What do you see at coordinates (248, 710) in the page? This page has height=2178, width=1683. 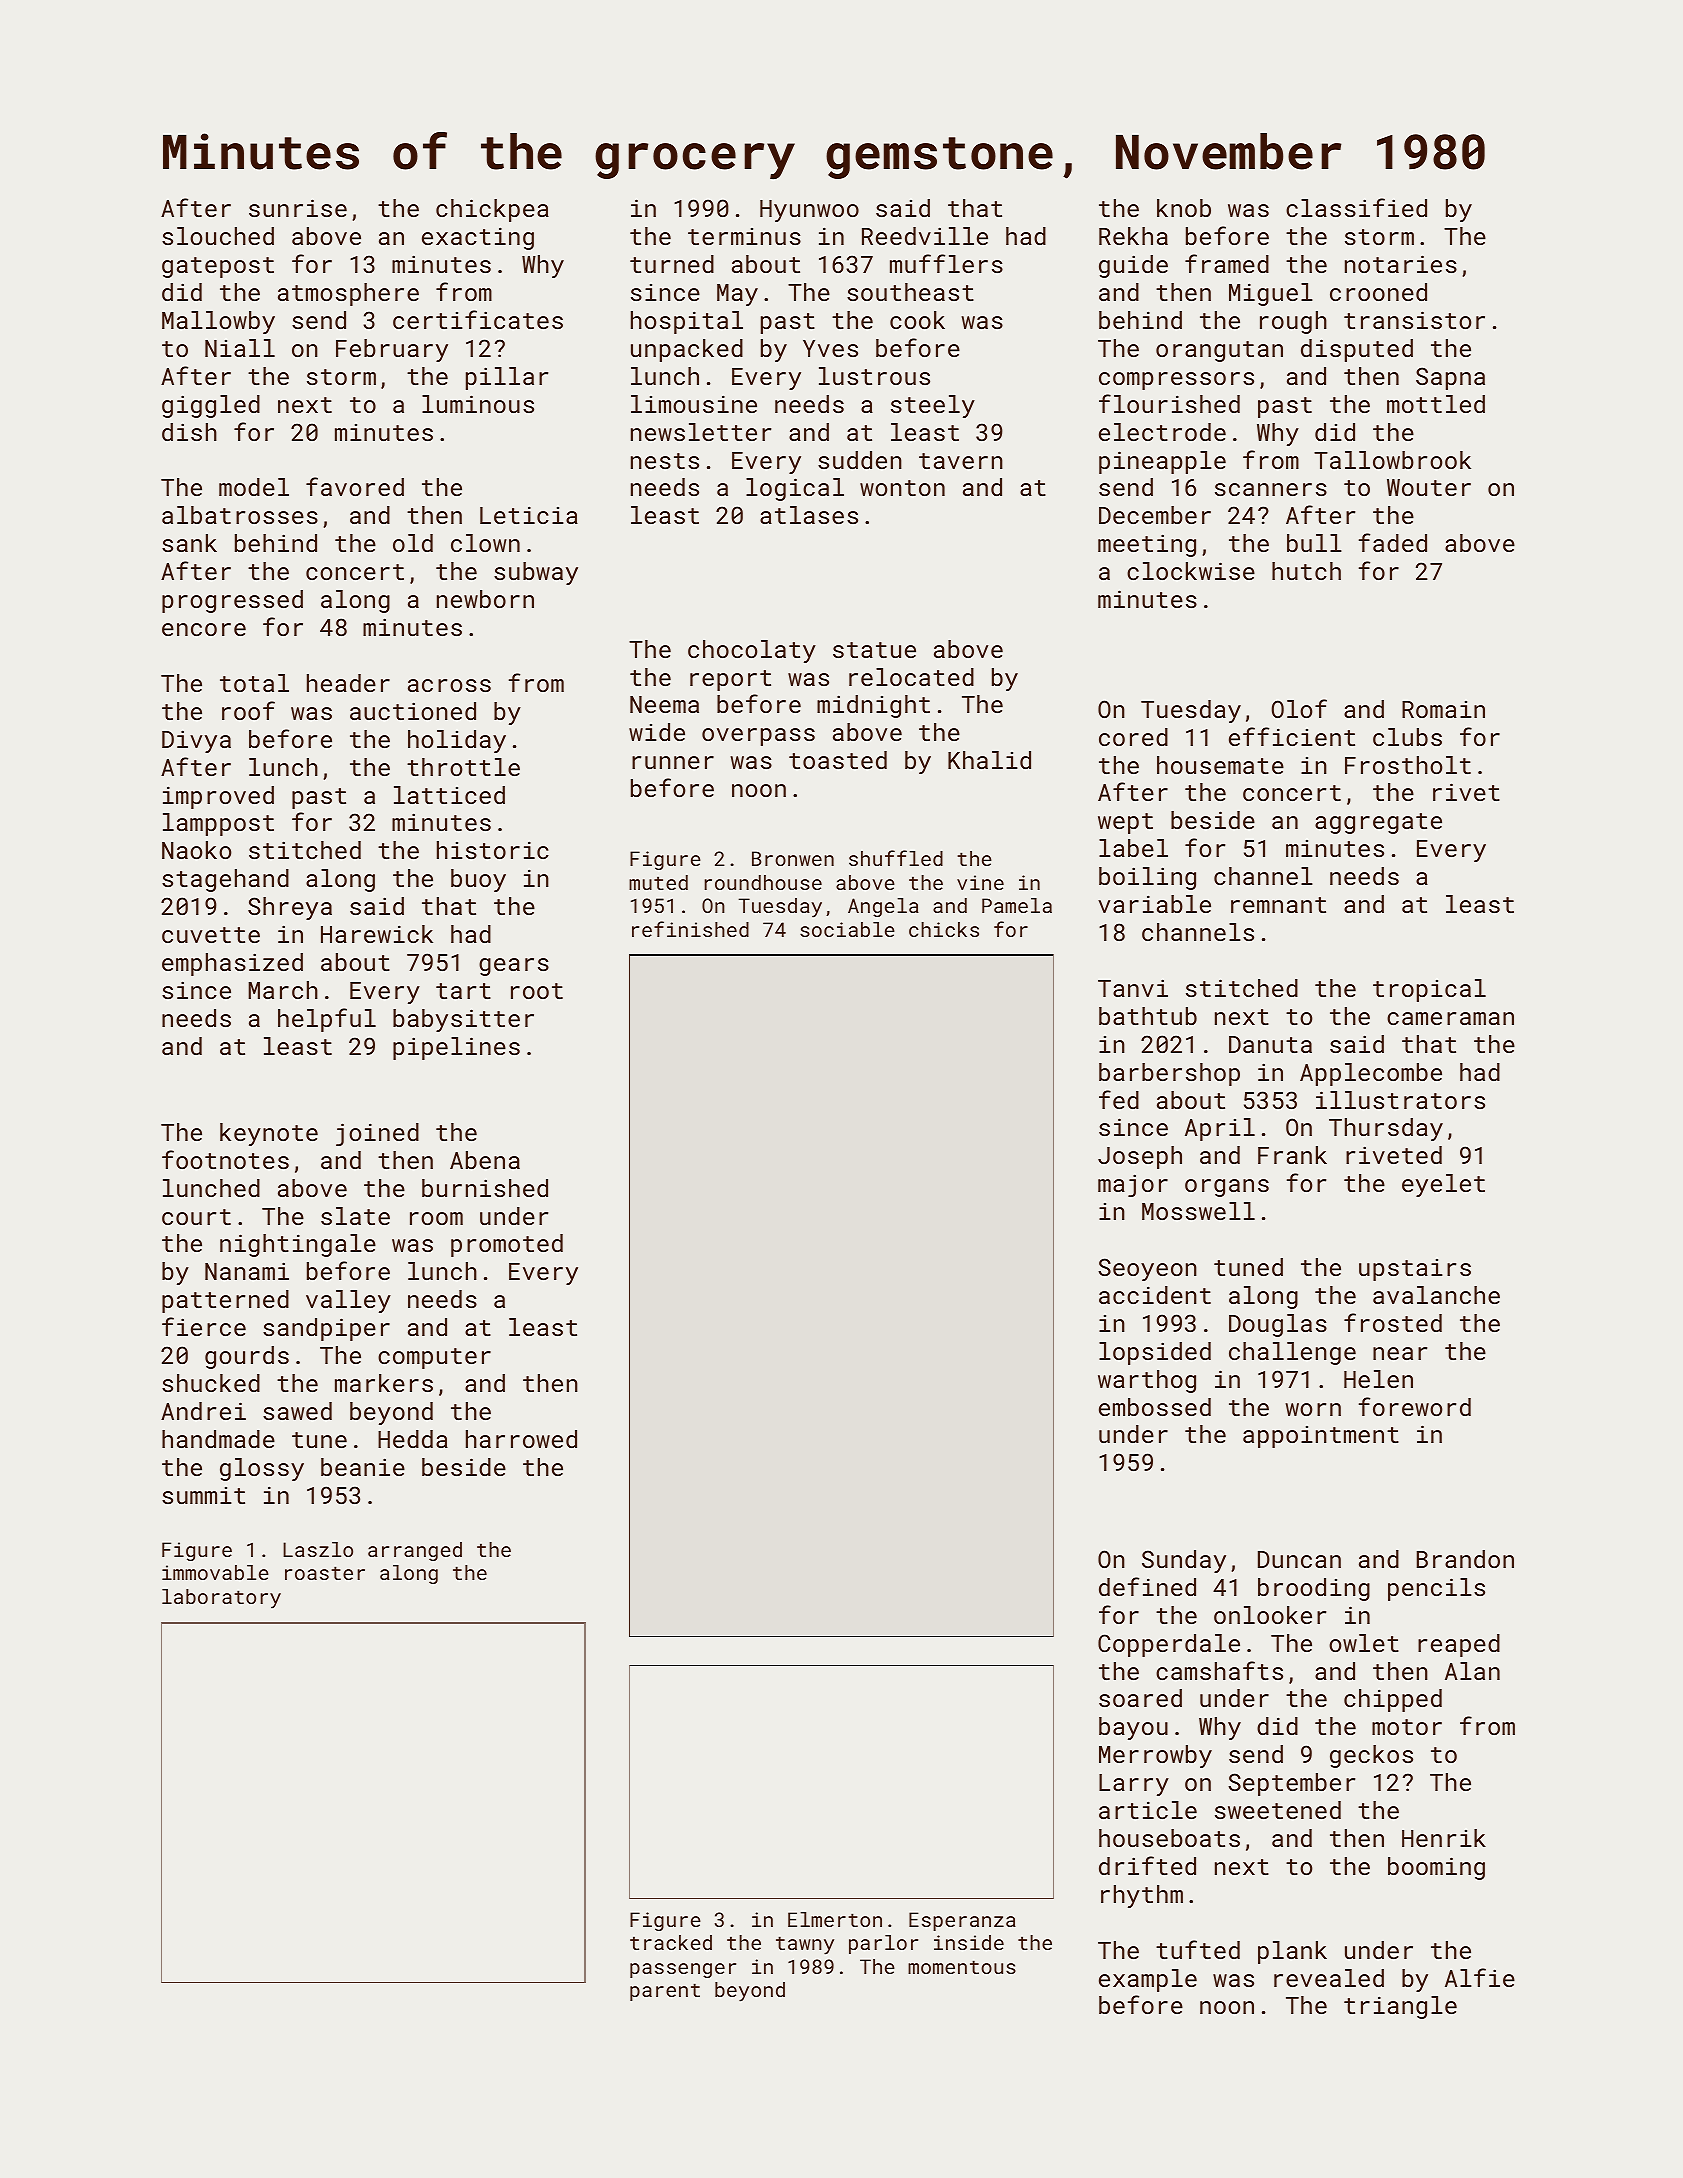 I see `roof` at bounding box center [248, 710].
